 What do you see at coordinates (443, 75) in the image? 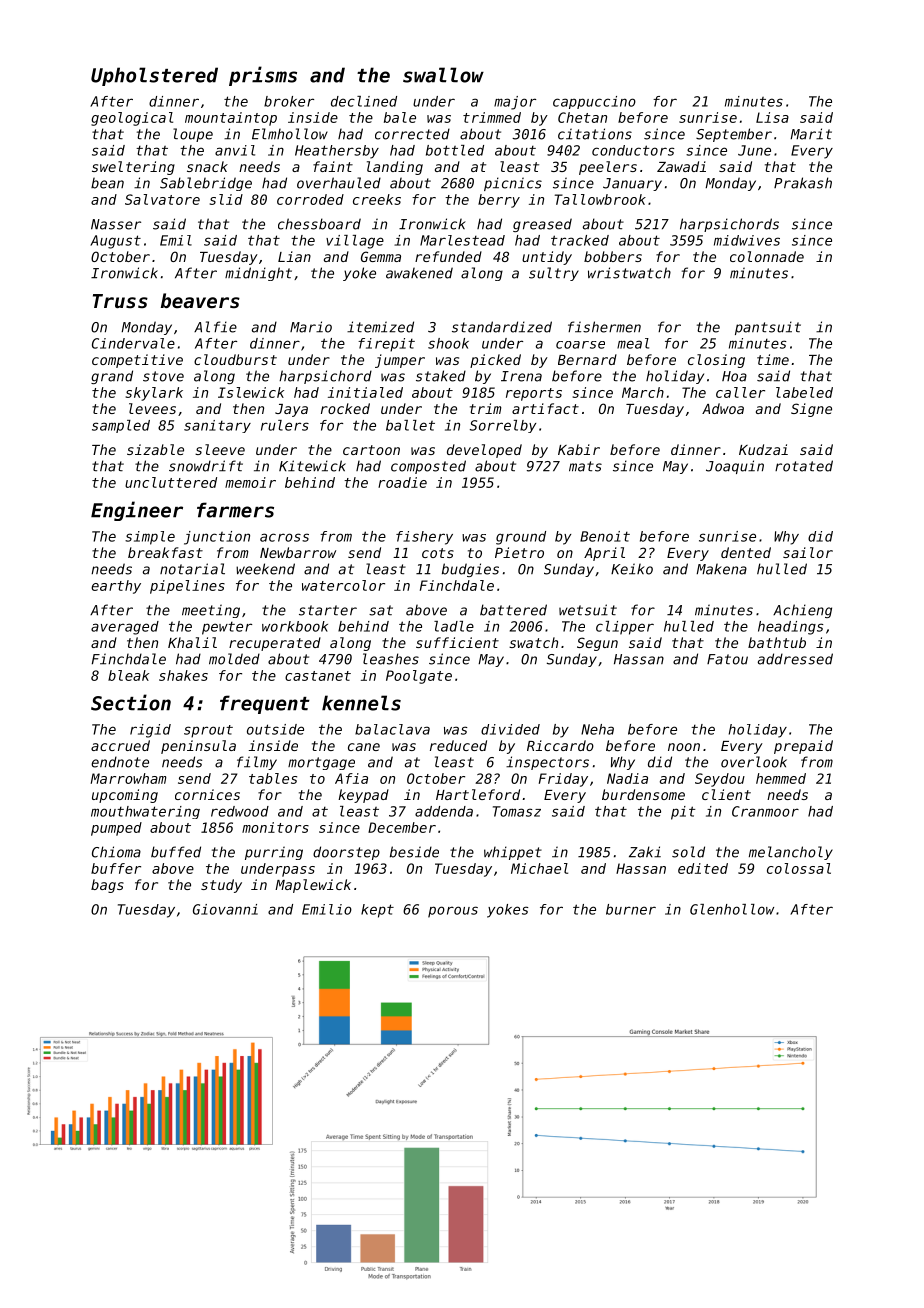
I see `swallow` at bounding box center [443, 75].
